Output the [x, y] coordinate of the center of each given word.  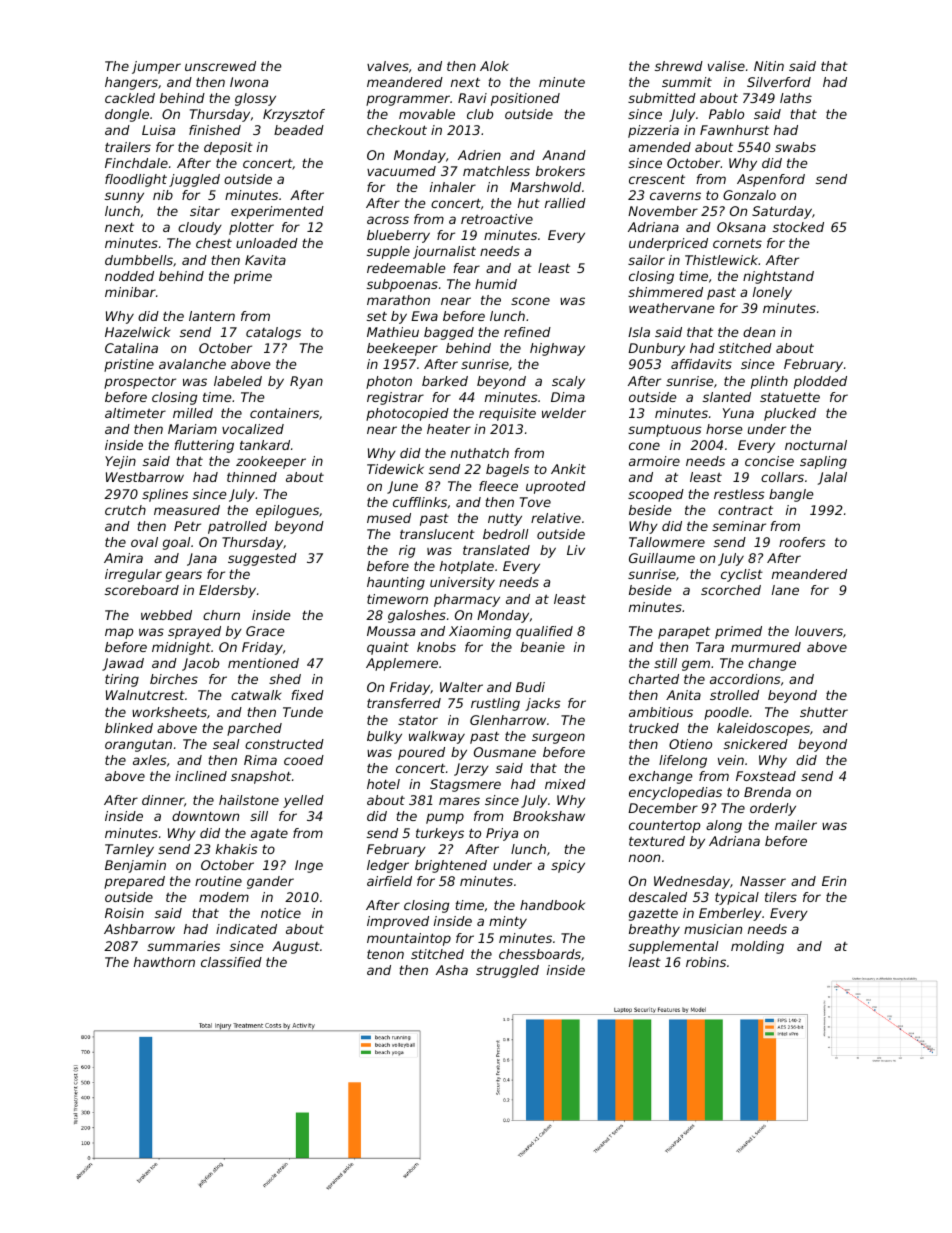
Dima [568, 397]
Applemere [402, 664]
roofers [802, 542]
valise [726, 66]
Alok [494, 66]
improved [398, 922]
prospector [140, 383]
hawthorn [164, 962]
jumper [156, 67]
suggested [262, 559]
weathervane [672, 308]
